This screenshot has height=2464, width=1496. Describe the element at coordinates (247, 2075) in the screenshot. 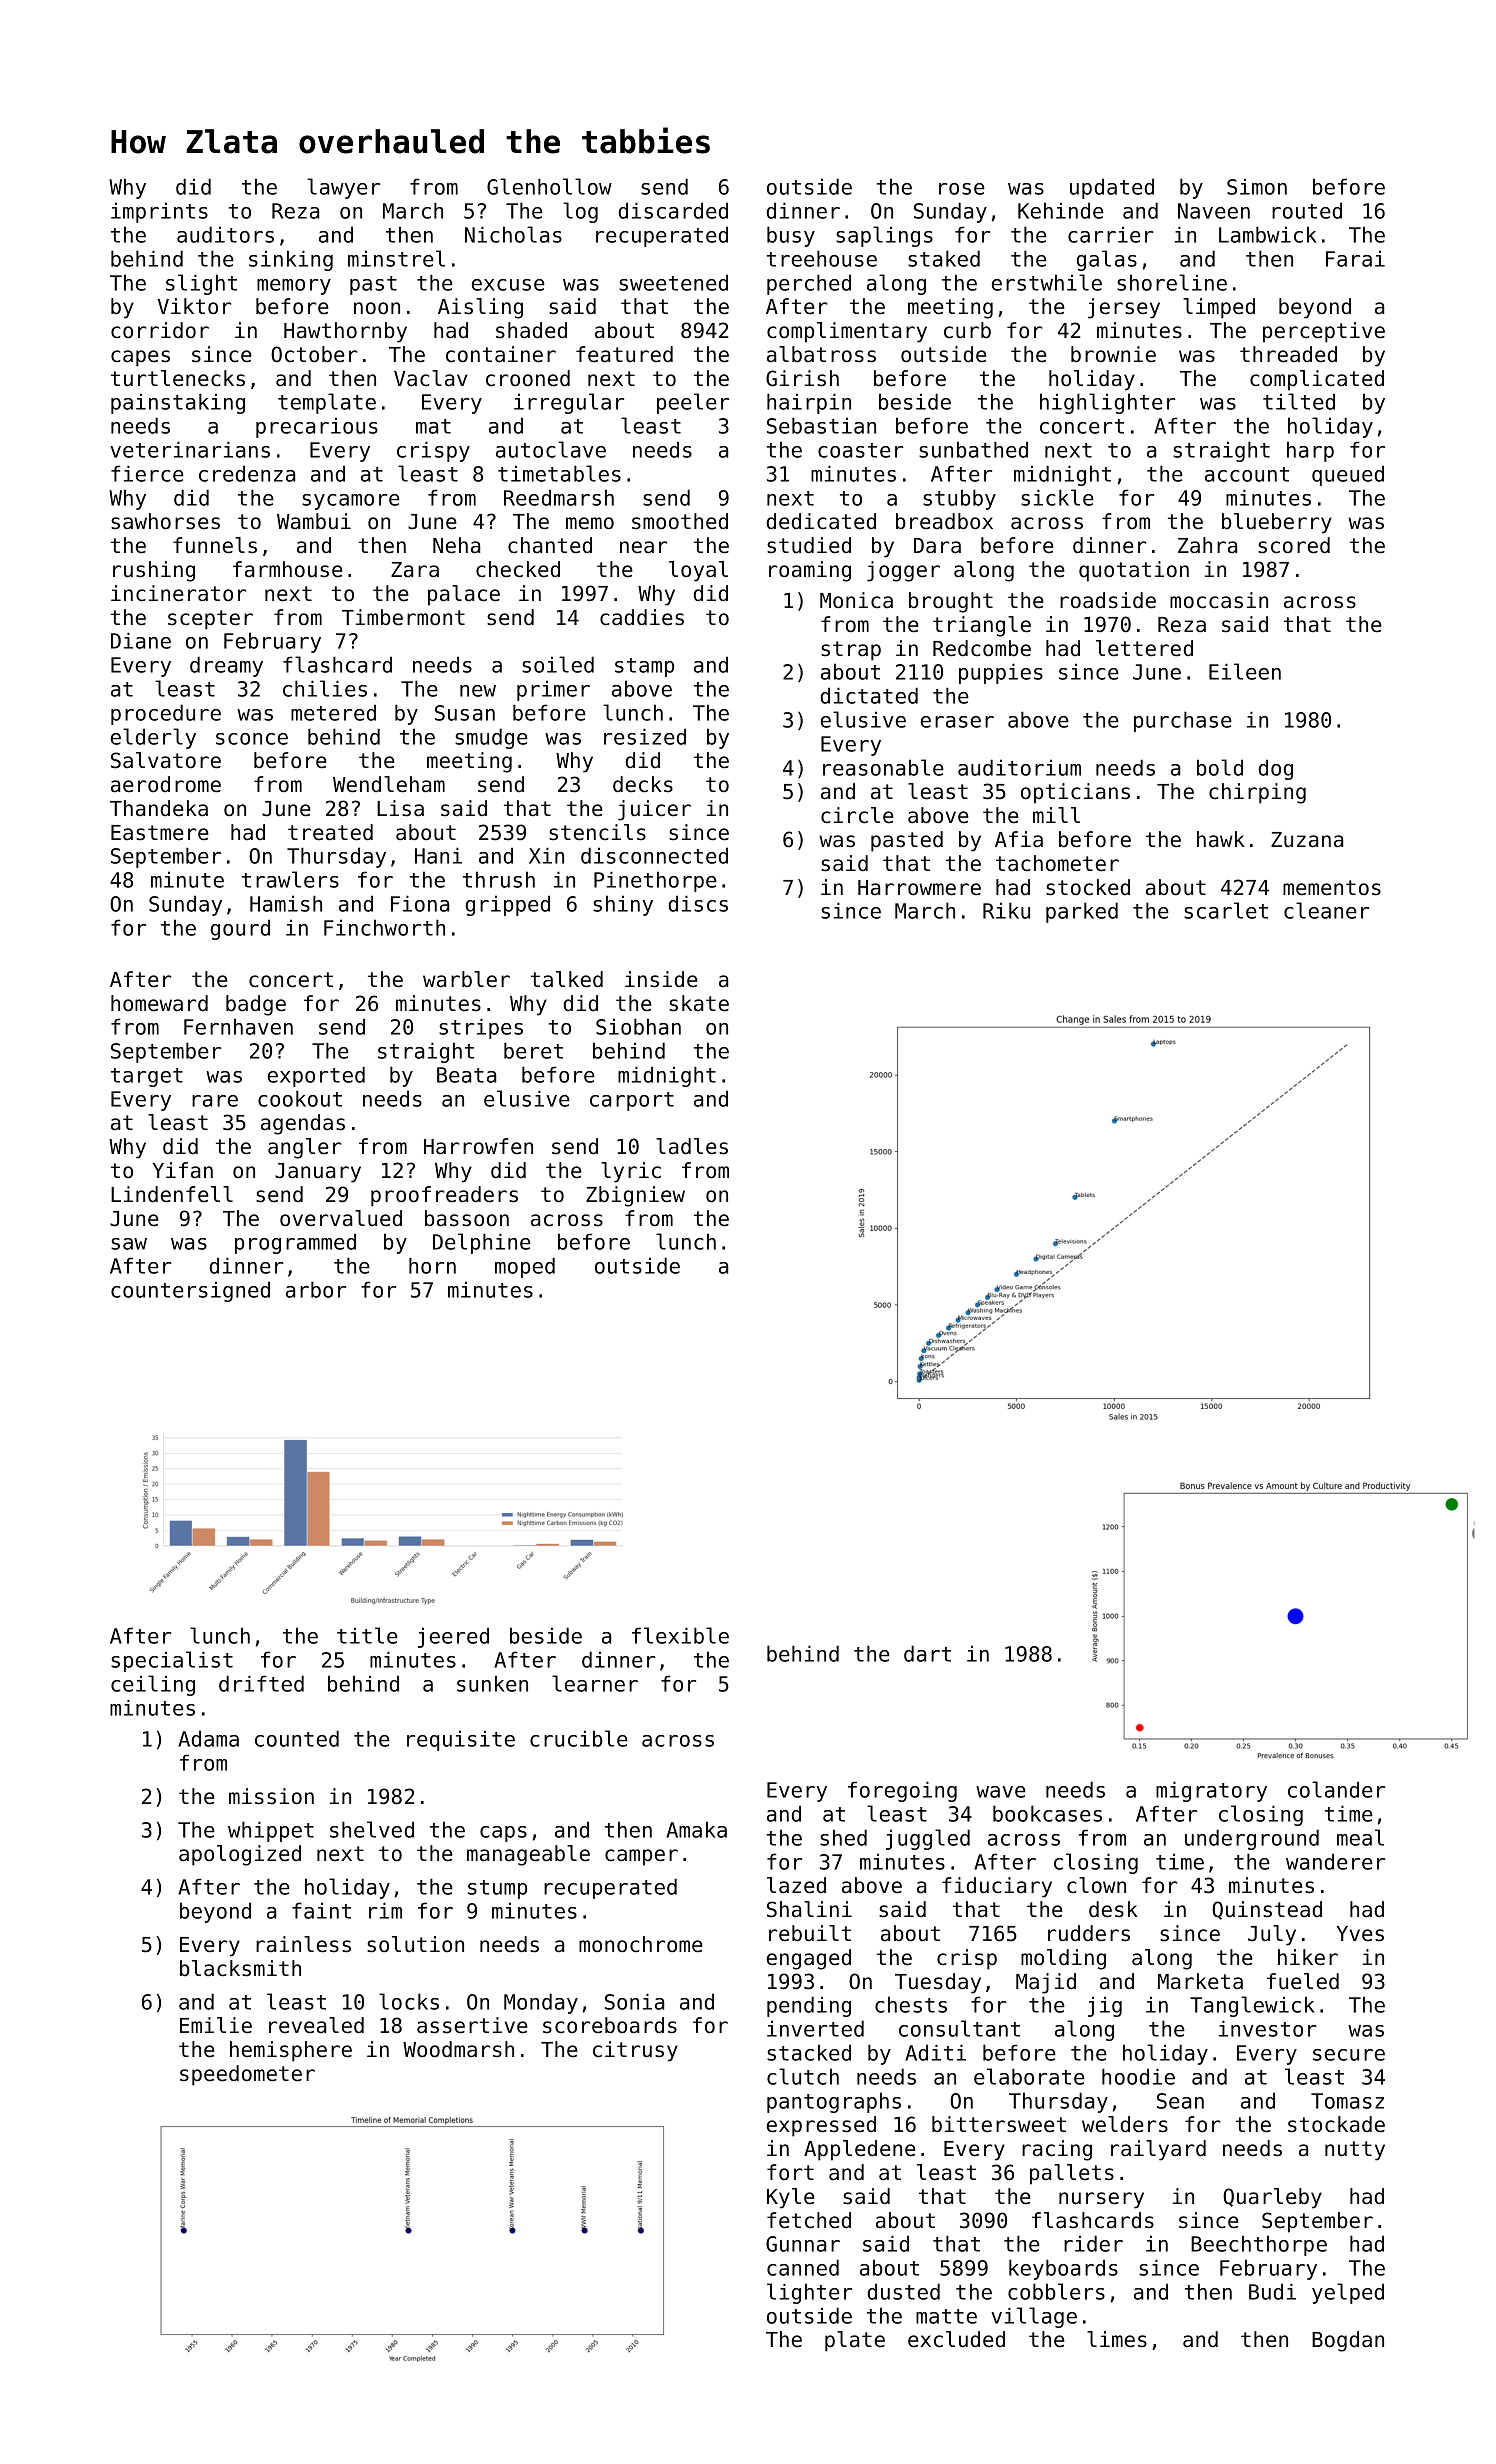

I see `speedometer` at that location.
